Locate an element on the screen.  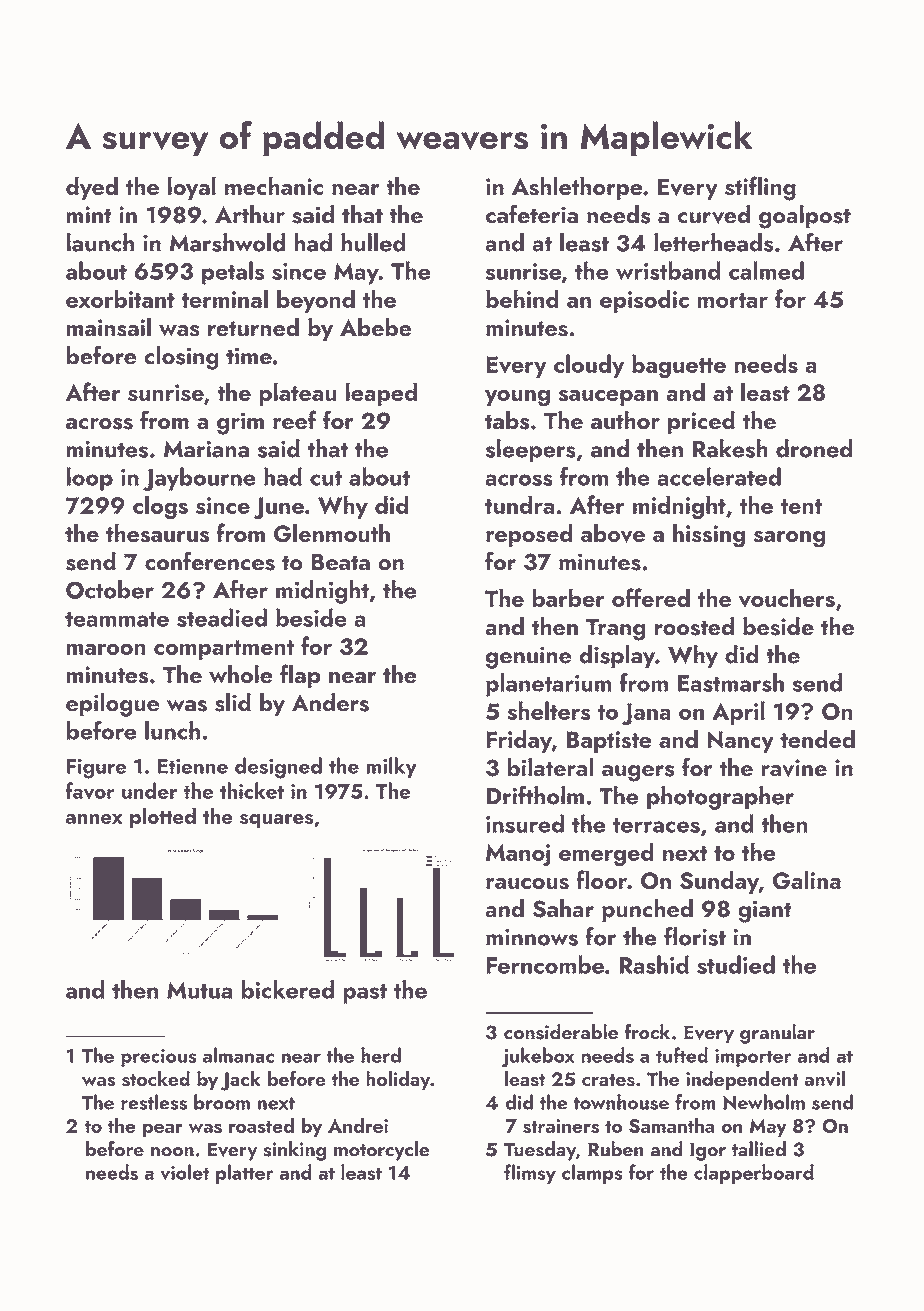
punched is located at coordinates (647, 911).
